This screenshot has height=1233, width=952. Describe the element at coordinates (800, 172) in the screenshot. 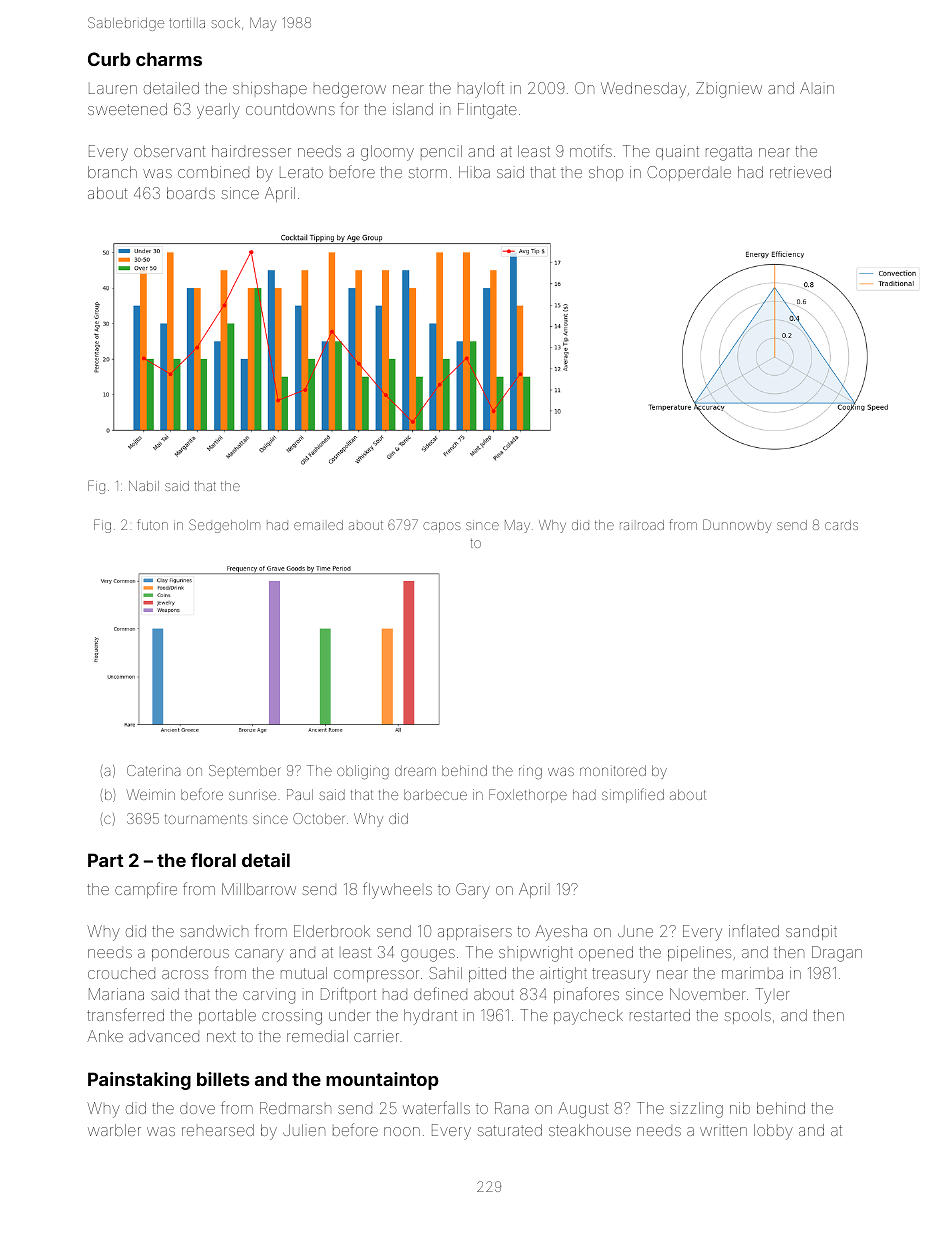

I see `retrieved` at that location.
